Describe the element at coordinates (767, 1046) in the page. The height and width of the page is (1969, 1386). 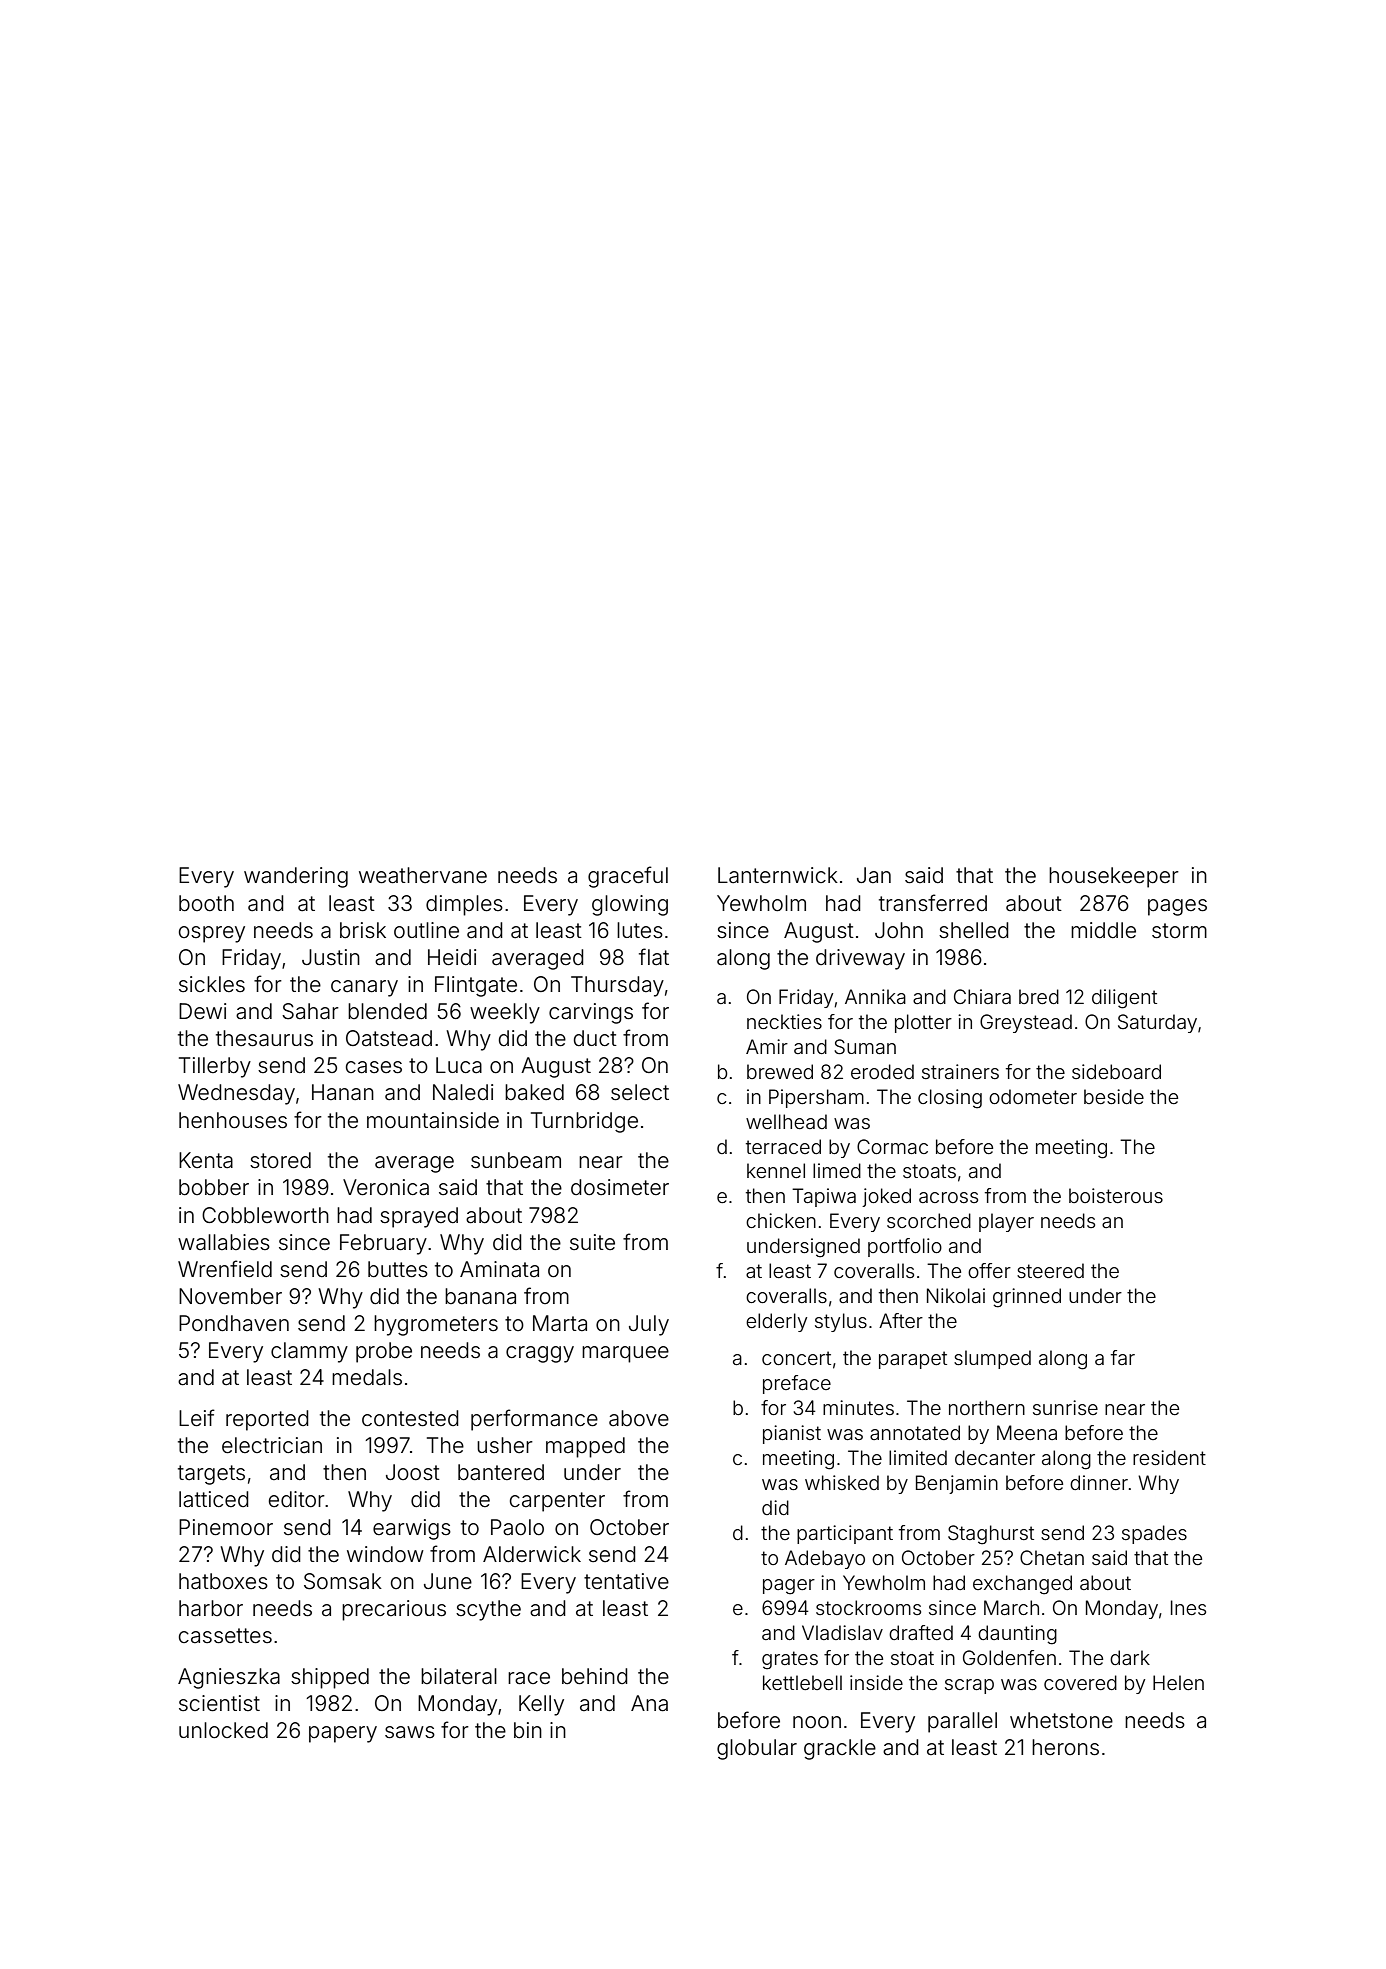
I see `Amir` at that location.
